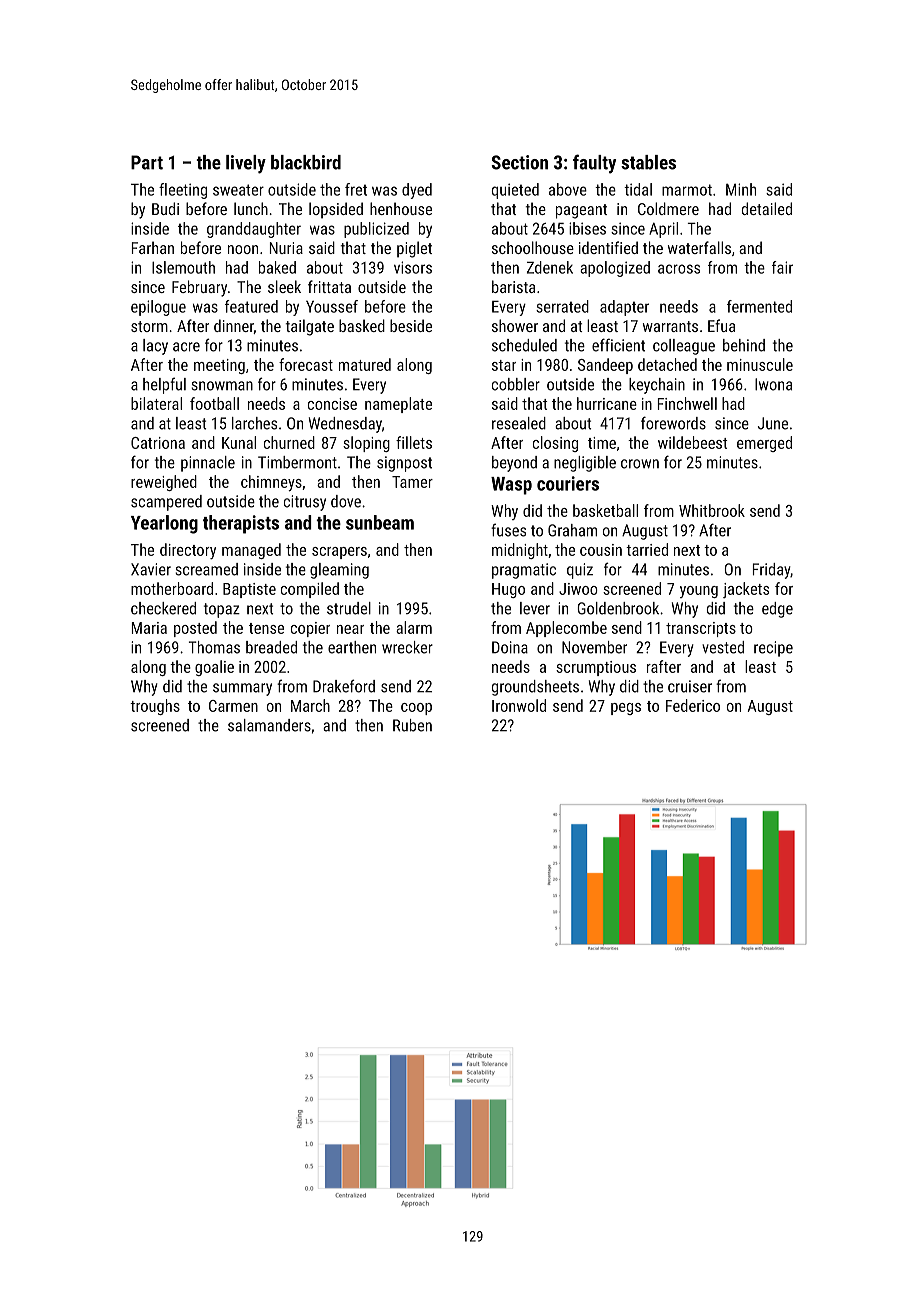 This page has height=1311, width=924. Describe the element at coordinates (269, 725) in the page. I see `salamanders` at that location.
